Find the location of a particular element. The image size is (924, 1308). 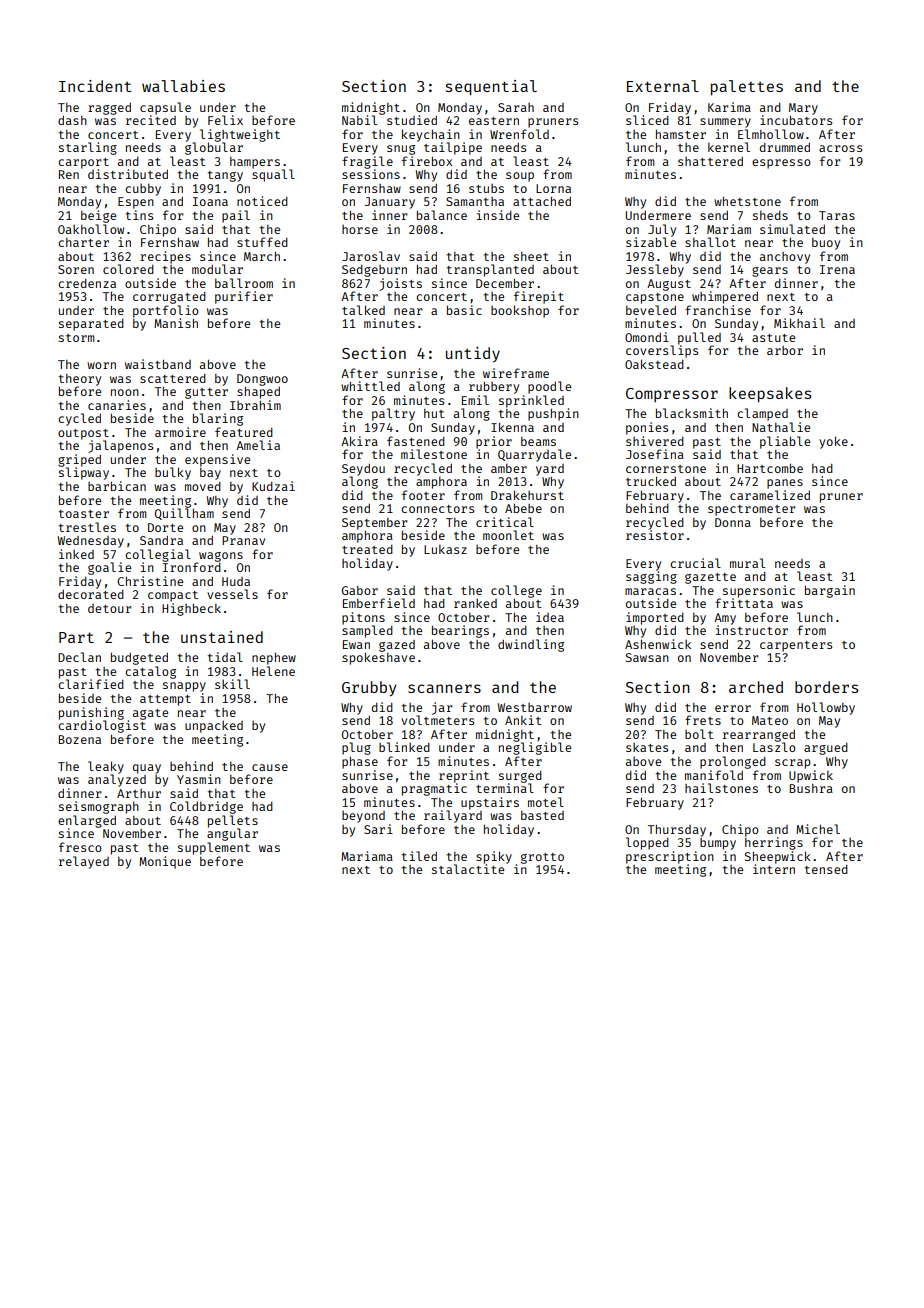

agate is located at coordinates (150, 714).
